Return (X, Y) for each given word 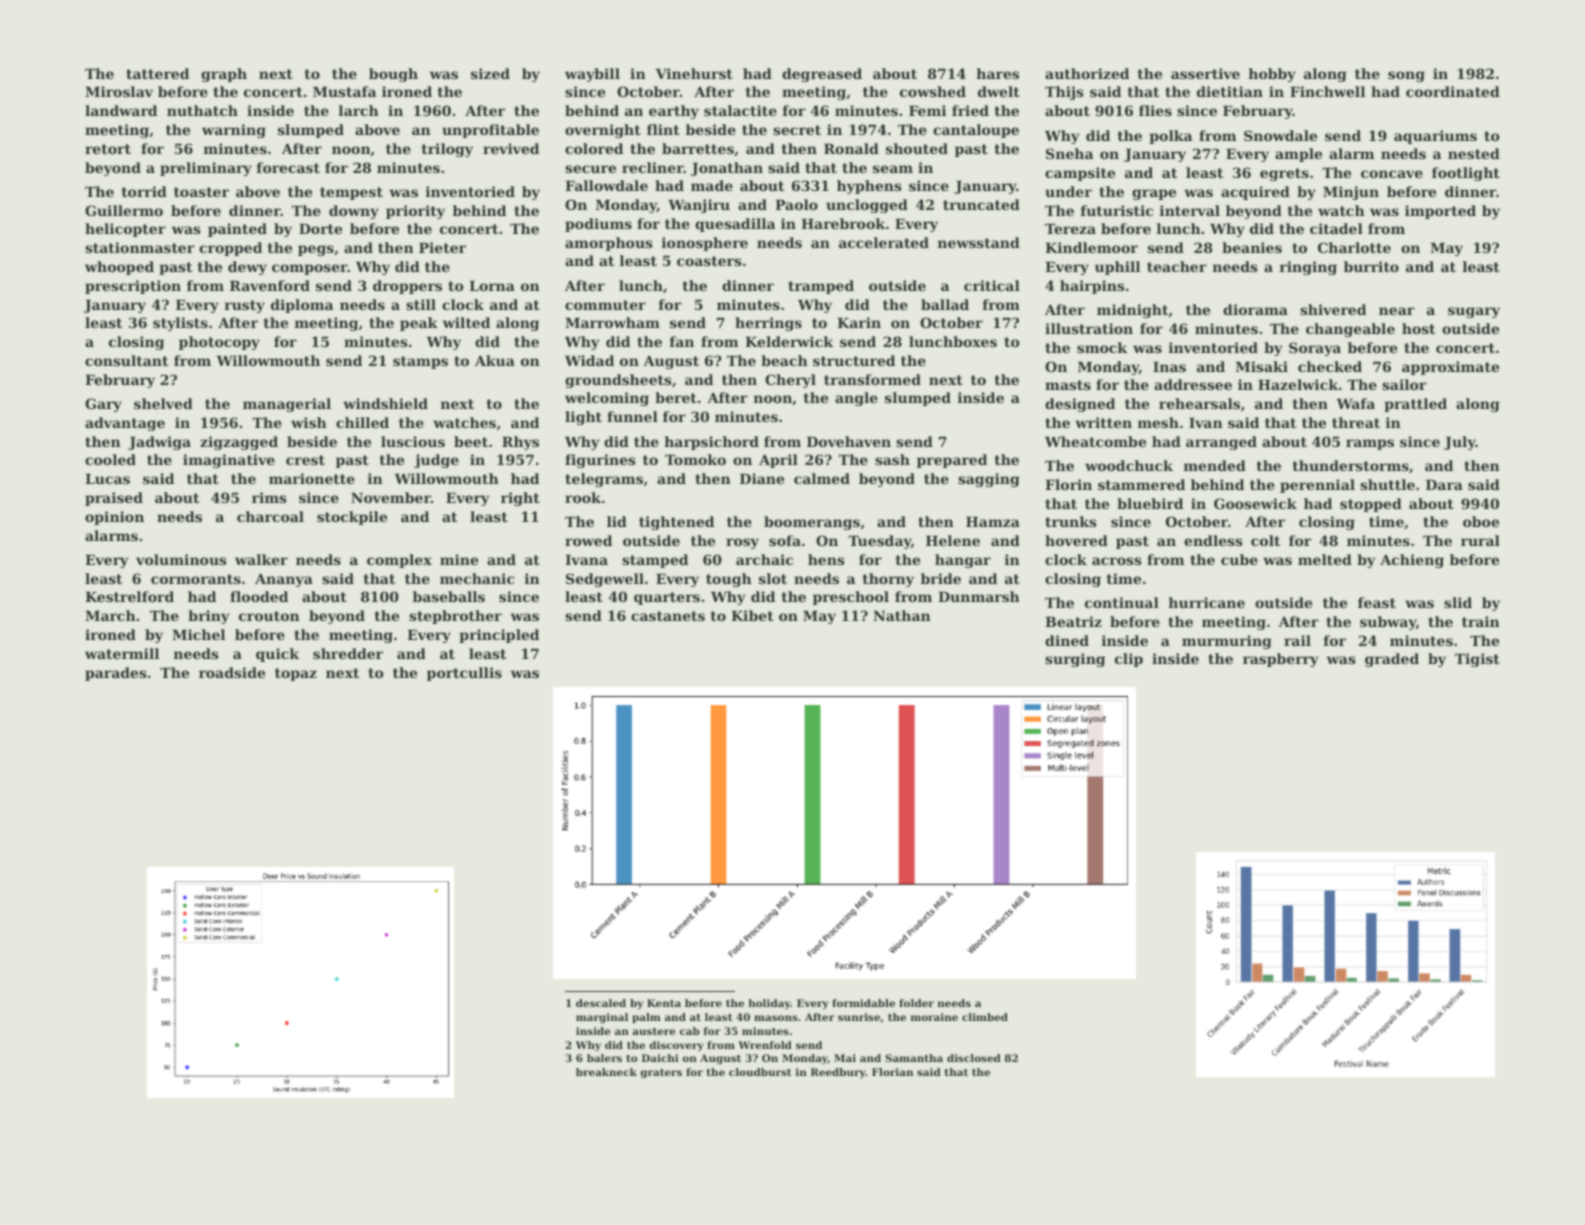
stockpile (352, 518)
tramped (821, 287)
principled (499, 636)
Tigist (1477, 660)
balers (604, 1058)
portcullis (464, 674)
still (421, 304)
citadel (1336, 228)
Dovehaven (849, 441)
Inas (1169, 367)
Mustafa (344, 91)
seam (893, 169)
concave (1392, 174)
